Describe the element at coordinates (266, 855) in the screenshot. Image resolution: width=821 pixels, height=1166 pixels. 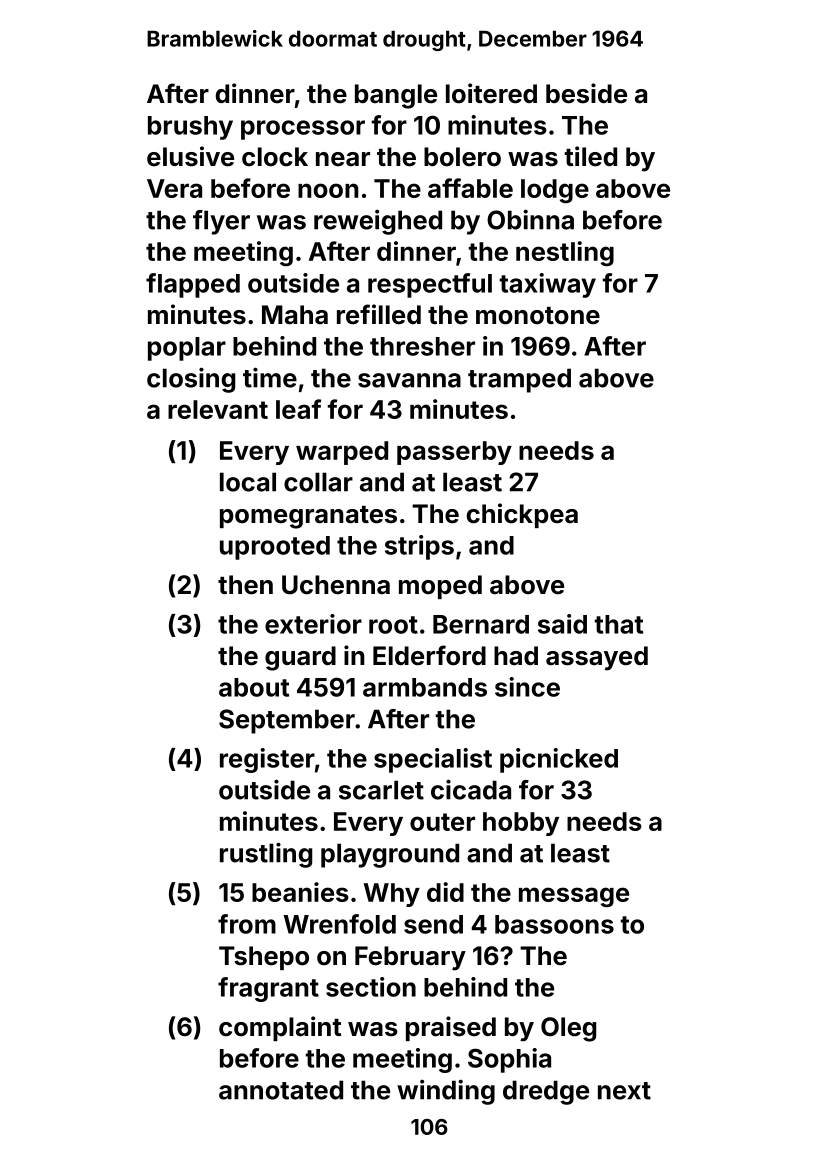
I see `rustling` at that location.
